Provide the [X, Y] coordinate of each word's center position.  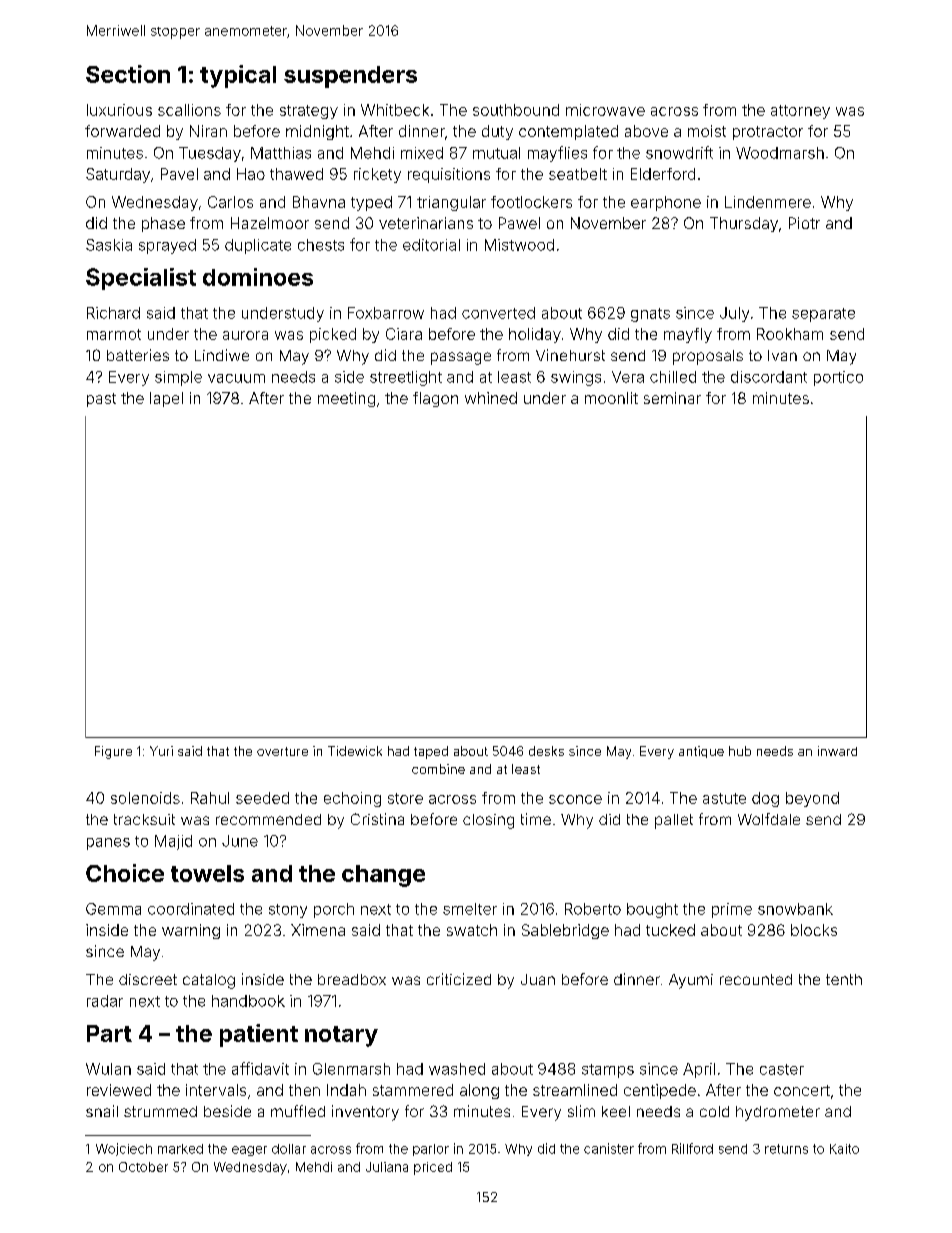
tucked [670, 930]
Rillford [692, 1148]
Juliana [387, 1167]
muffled [298, 1111]
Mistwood [519, 245]
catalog [209, 981]
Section [128, 74]
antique [701, 752]
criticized [459, 979]
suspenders [350, 77]
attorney [800, 112]
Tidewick [355, 751]
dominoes [258, 277]
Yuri [161, 751]
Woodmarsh [780, 153]
